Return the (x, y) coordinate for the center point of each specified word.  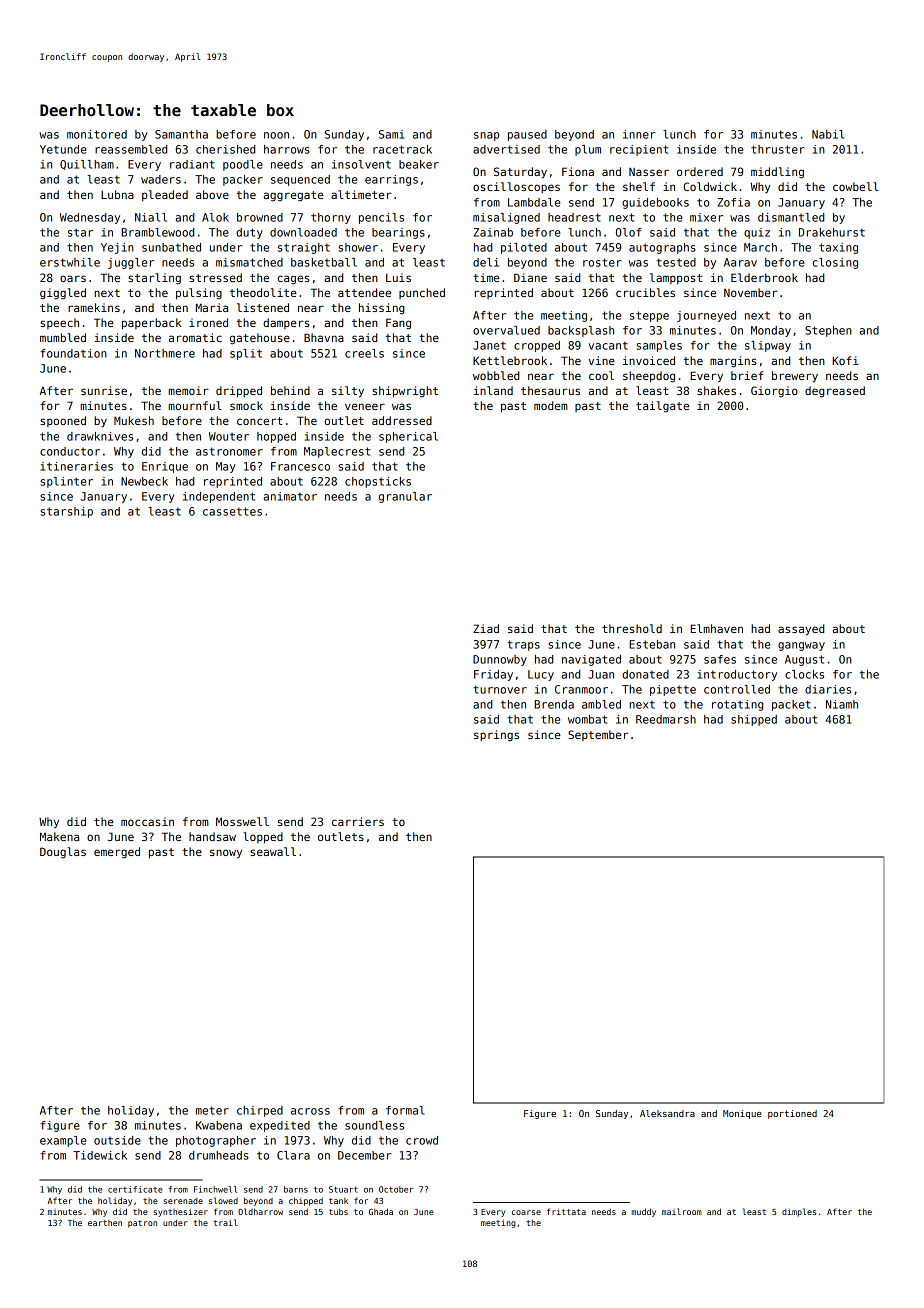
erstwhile (70, 262)
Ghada (381, 1211)
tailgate (662, 407)
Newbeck (144, 481)
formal (405, 1110)
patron (142, 1224)
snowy (226, 854)
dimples (799, 1212)
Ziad (486, 628)
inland (493, 390)
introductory (737, 675)
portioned (792, 1114)
